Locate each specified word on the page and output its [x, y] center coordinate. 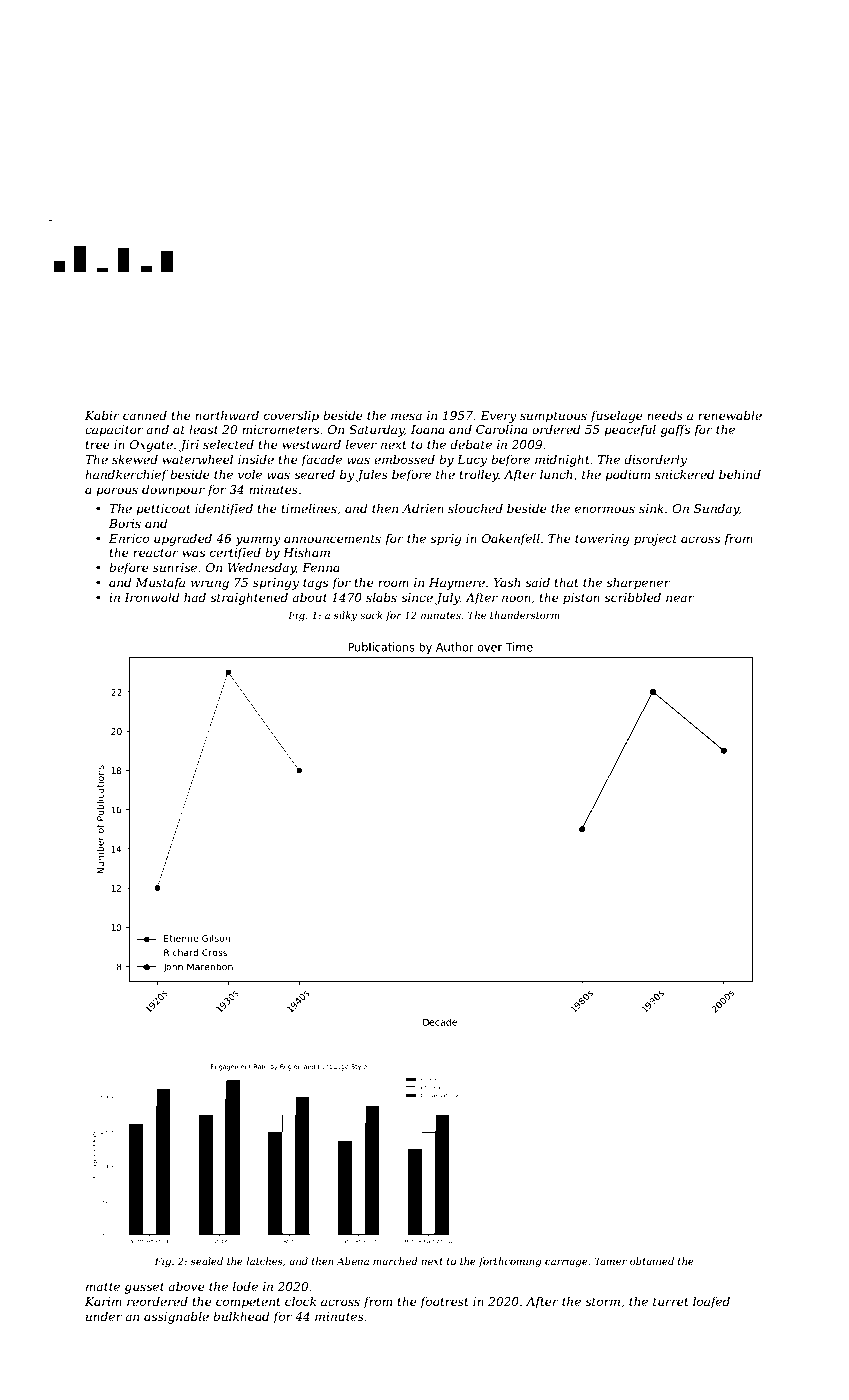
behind [740, 474]
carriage [566, 1262]
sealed [207, 1261]
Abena [353, 1261]
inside [256, 459]
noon [516, 598]
